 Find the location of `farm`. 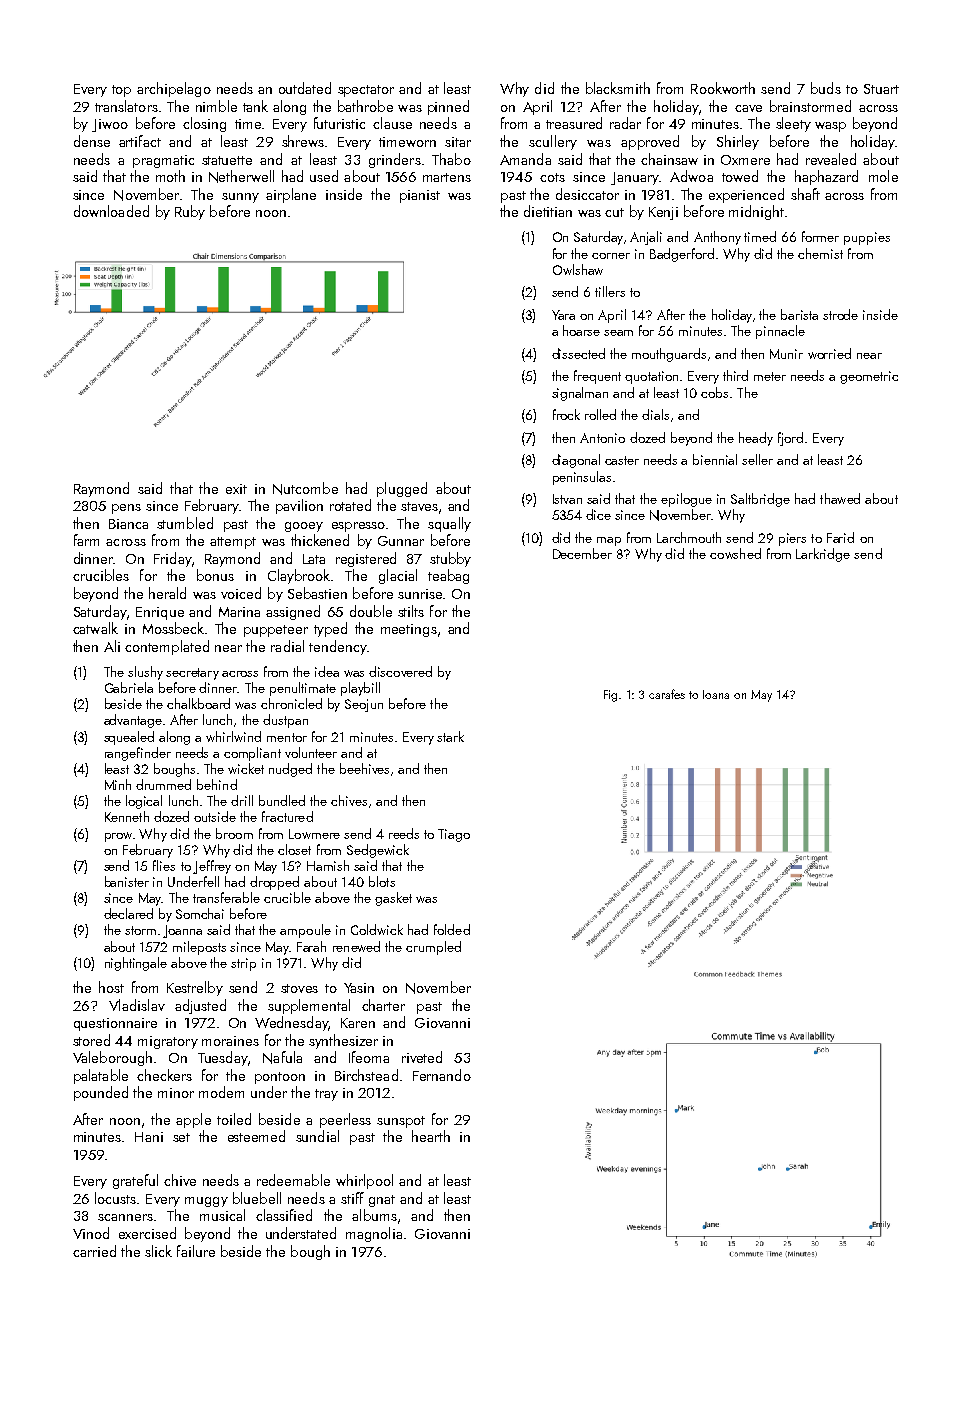

farm is located at coordinates (86, 540).
